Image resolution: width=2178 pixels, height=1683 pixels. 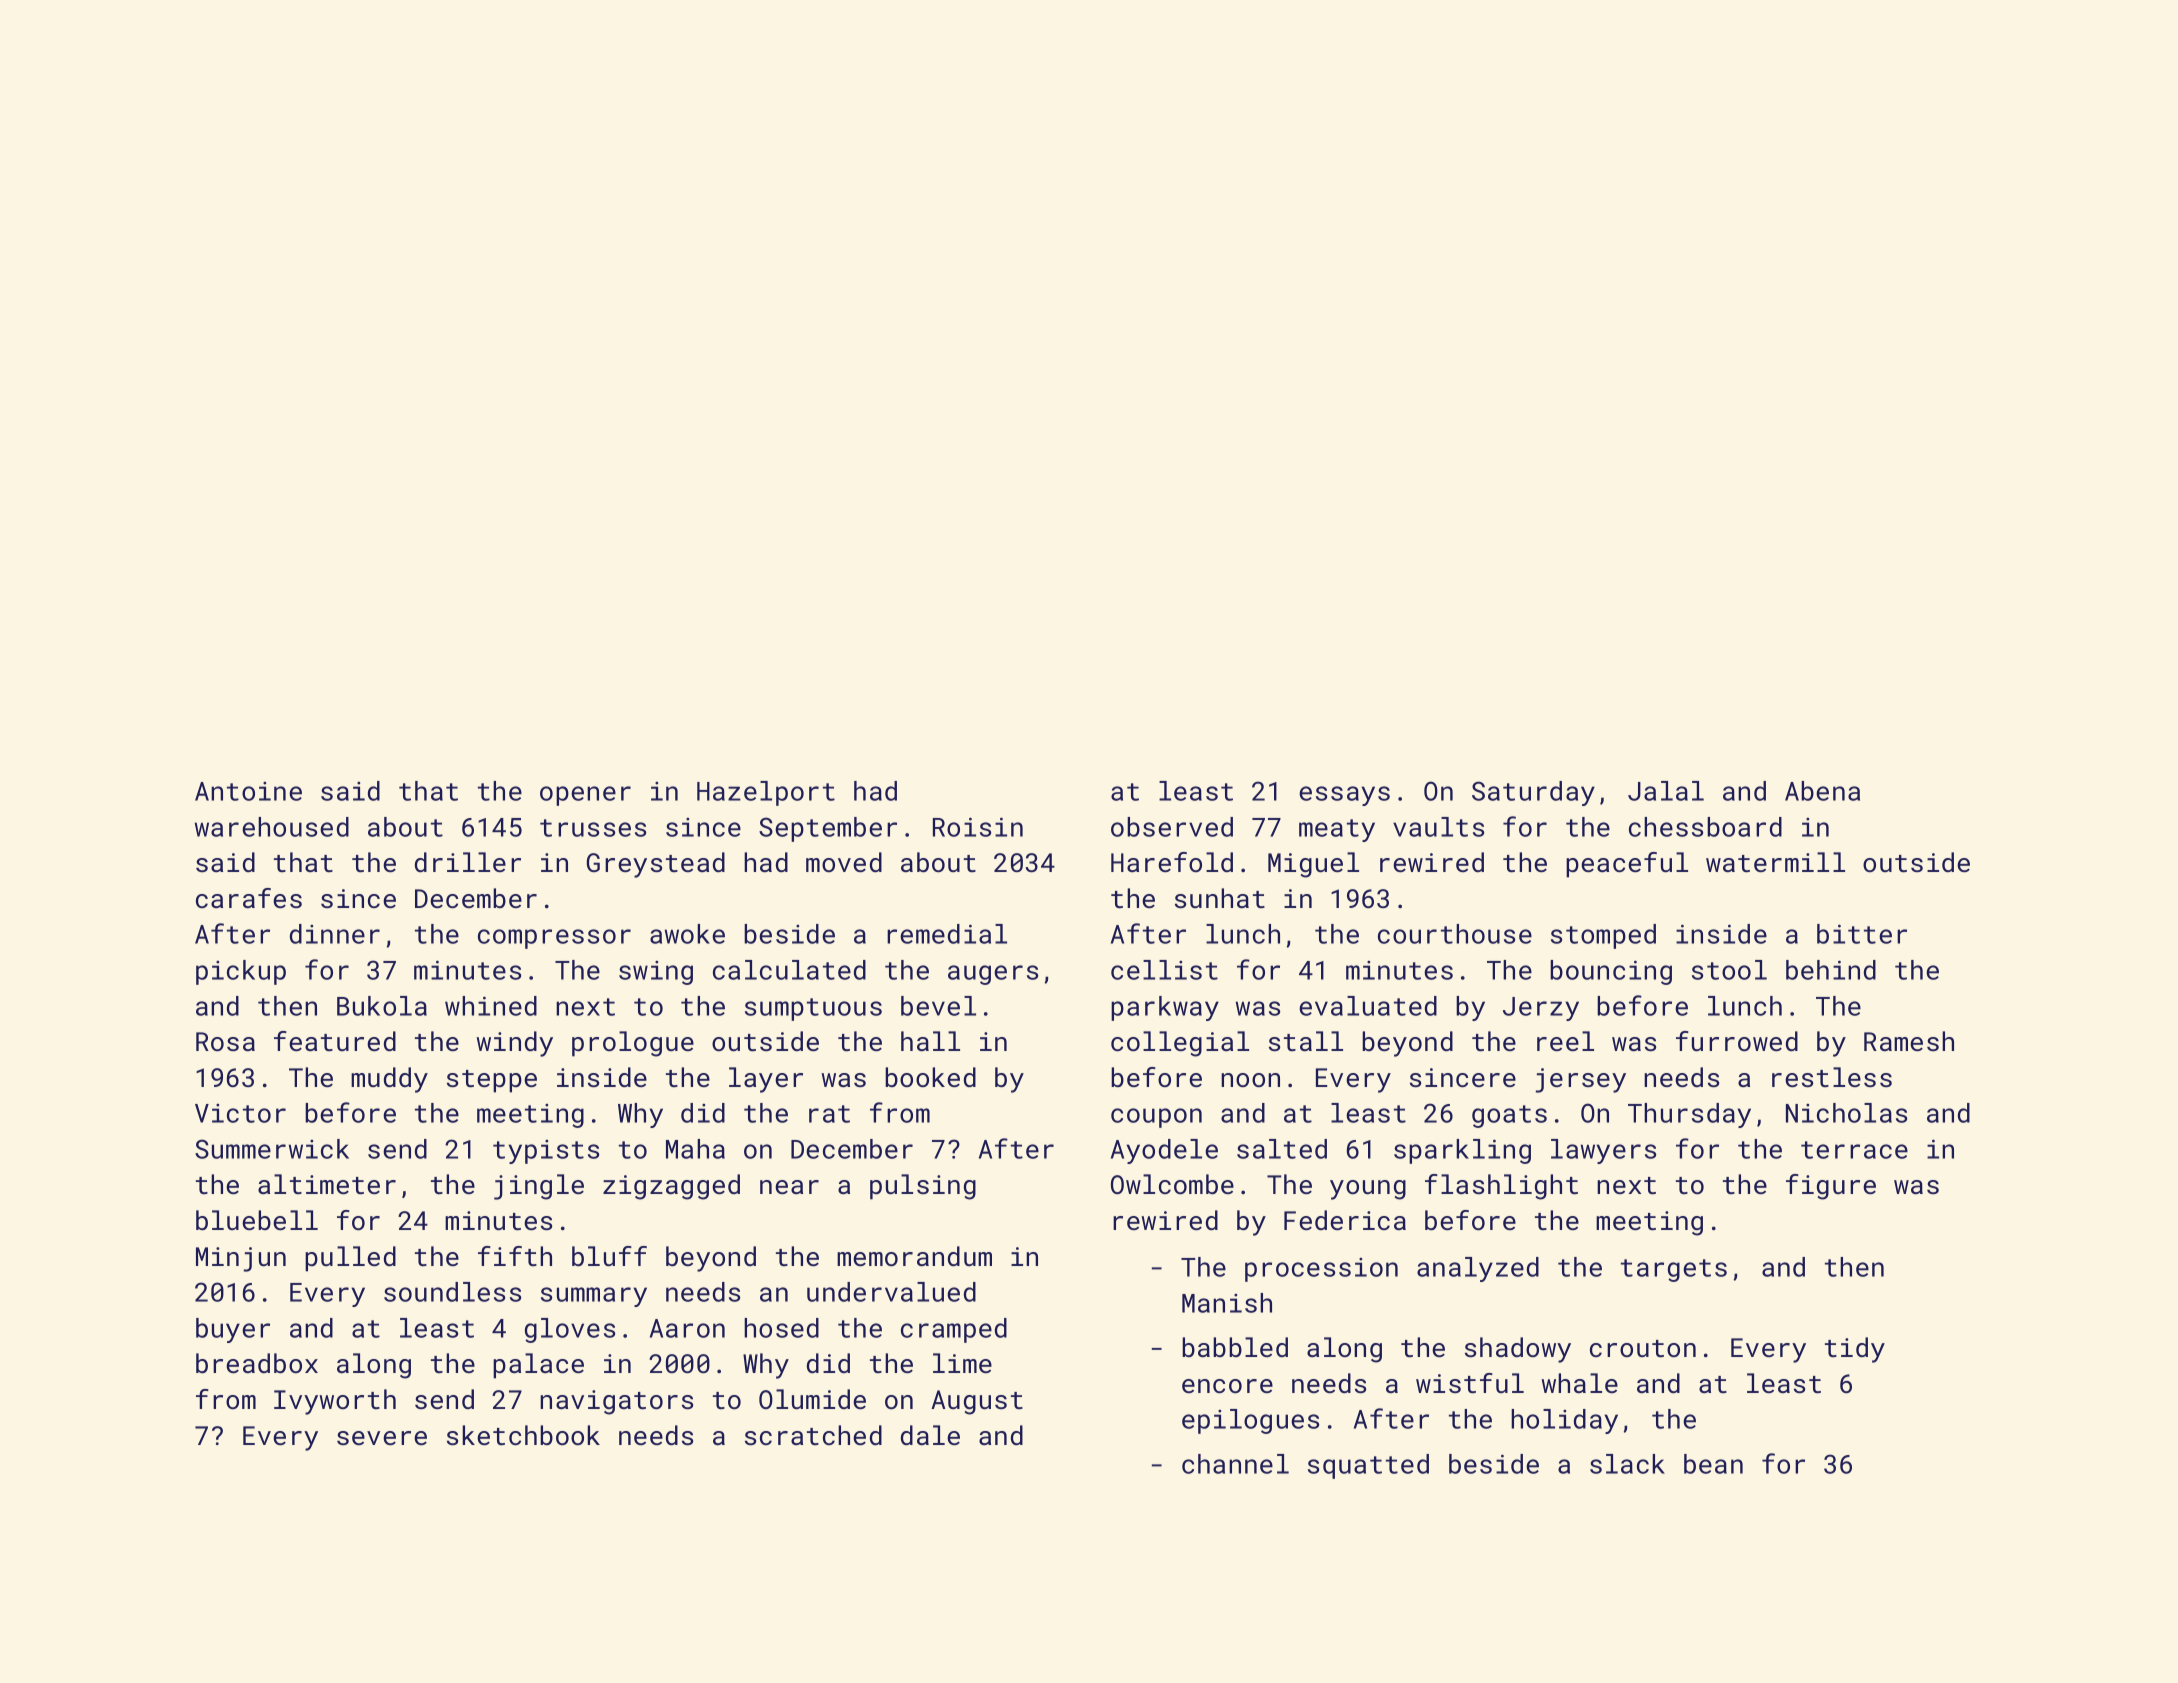 I want to click on awoke, so click(x=687, y=934).
